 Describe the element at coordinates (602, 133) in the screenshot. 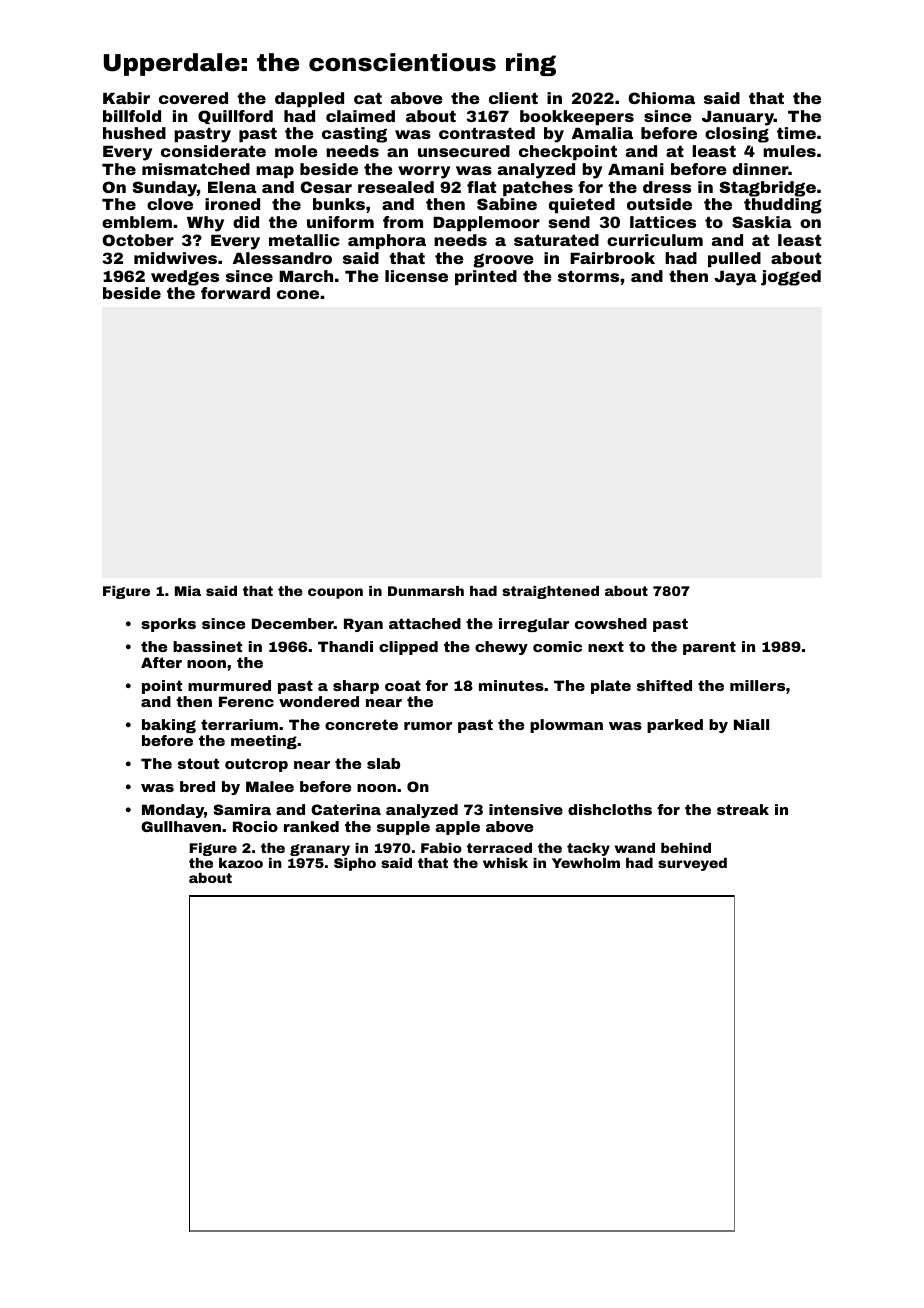

I see `Amalia` at that location.
